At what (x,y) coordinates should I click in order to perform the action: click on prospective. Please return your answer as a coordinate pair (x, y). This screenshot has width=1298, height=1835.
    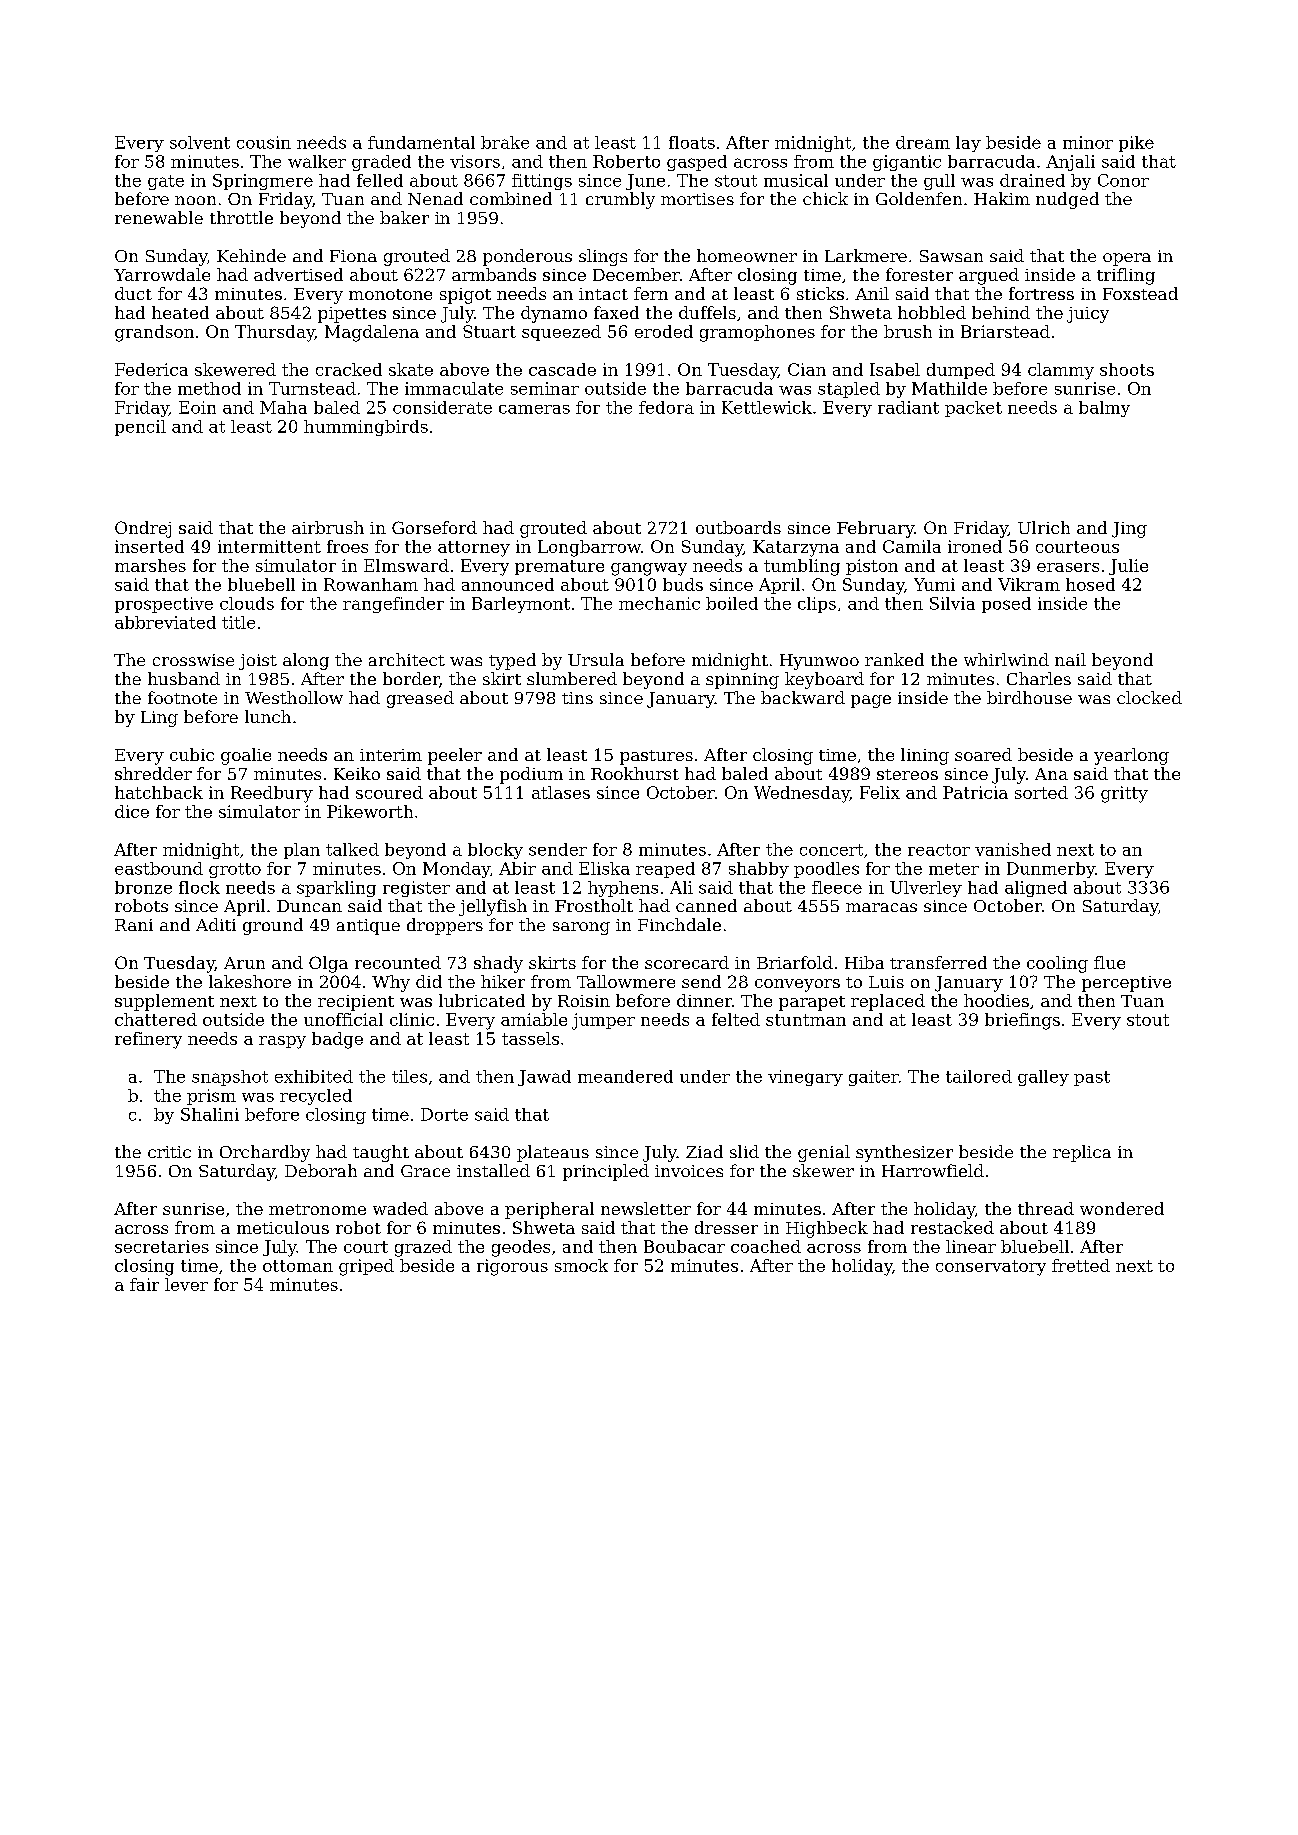
    Looking at the image, I should click on (164, 605).
